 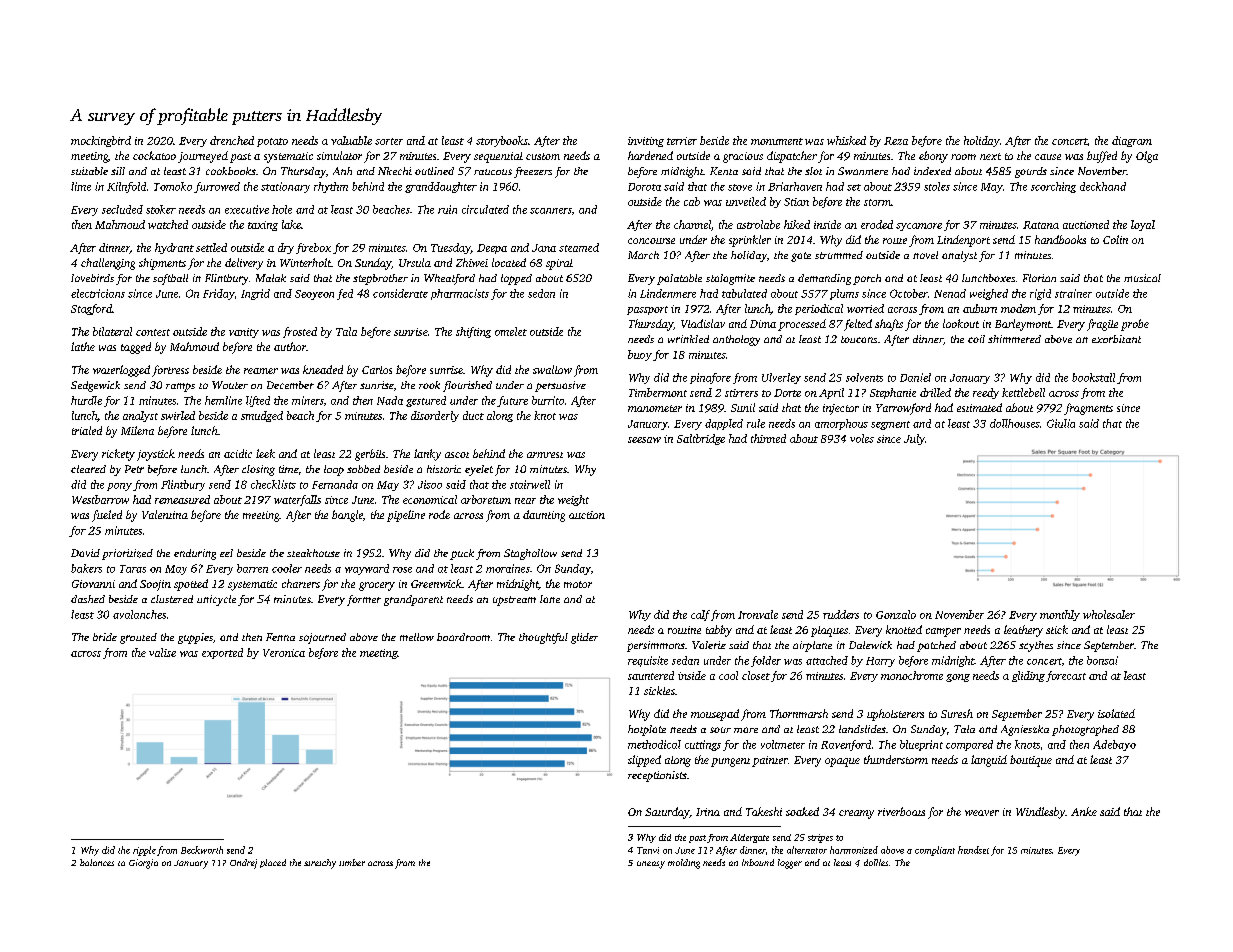 I want to click on isolated, so click(x=1116, y=713).
